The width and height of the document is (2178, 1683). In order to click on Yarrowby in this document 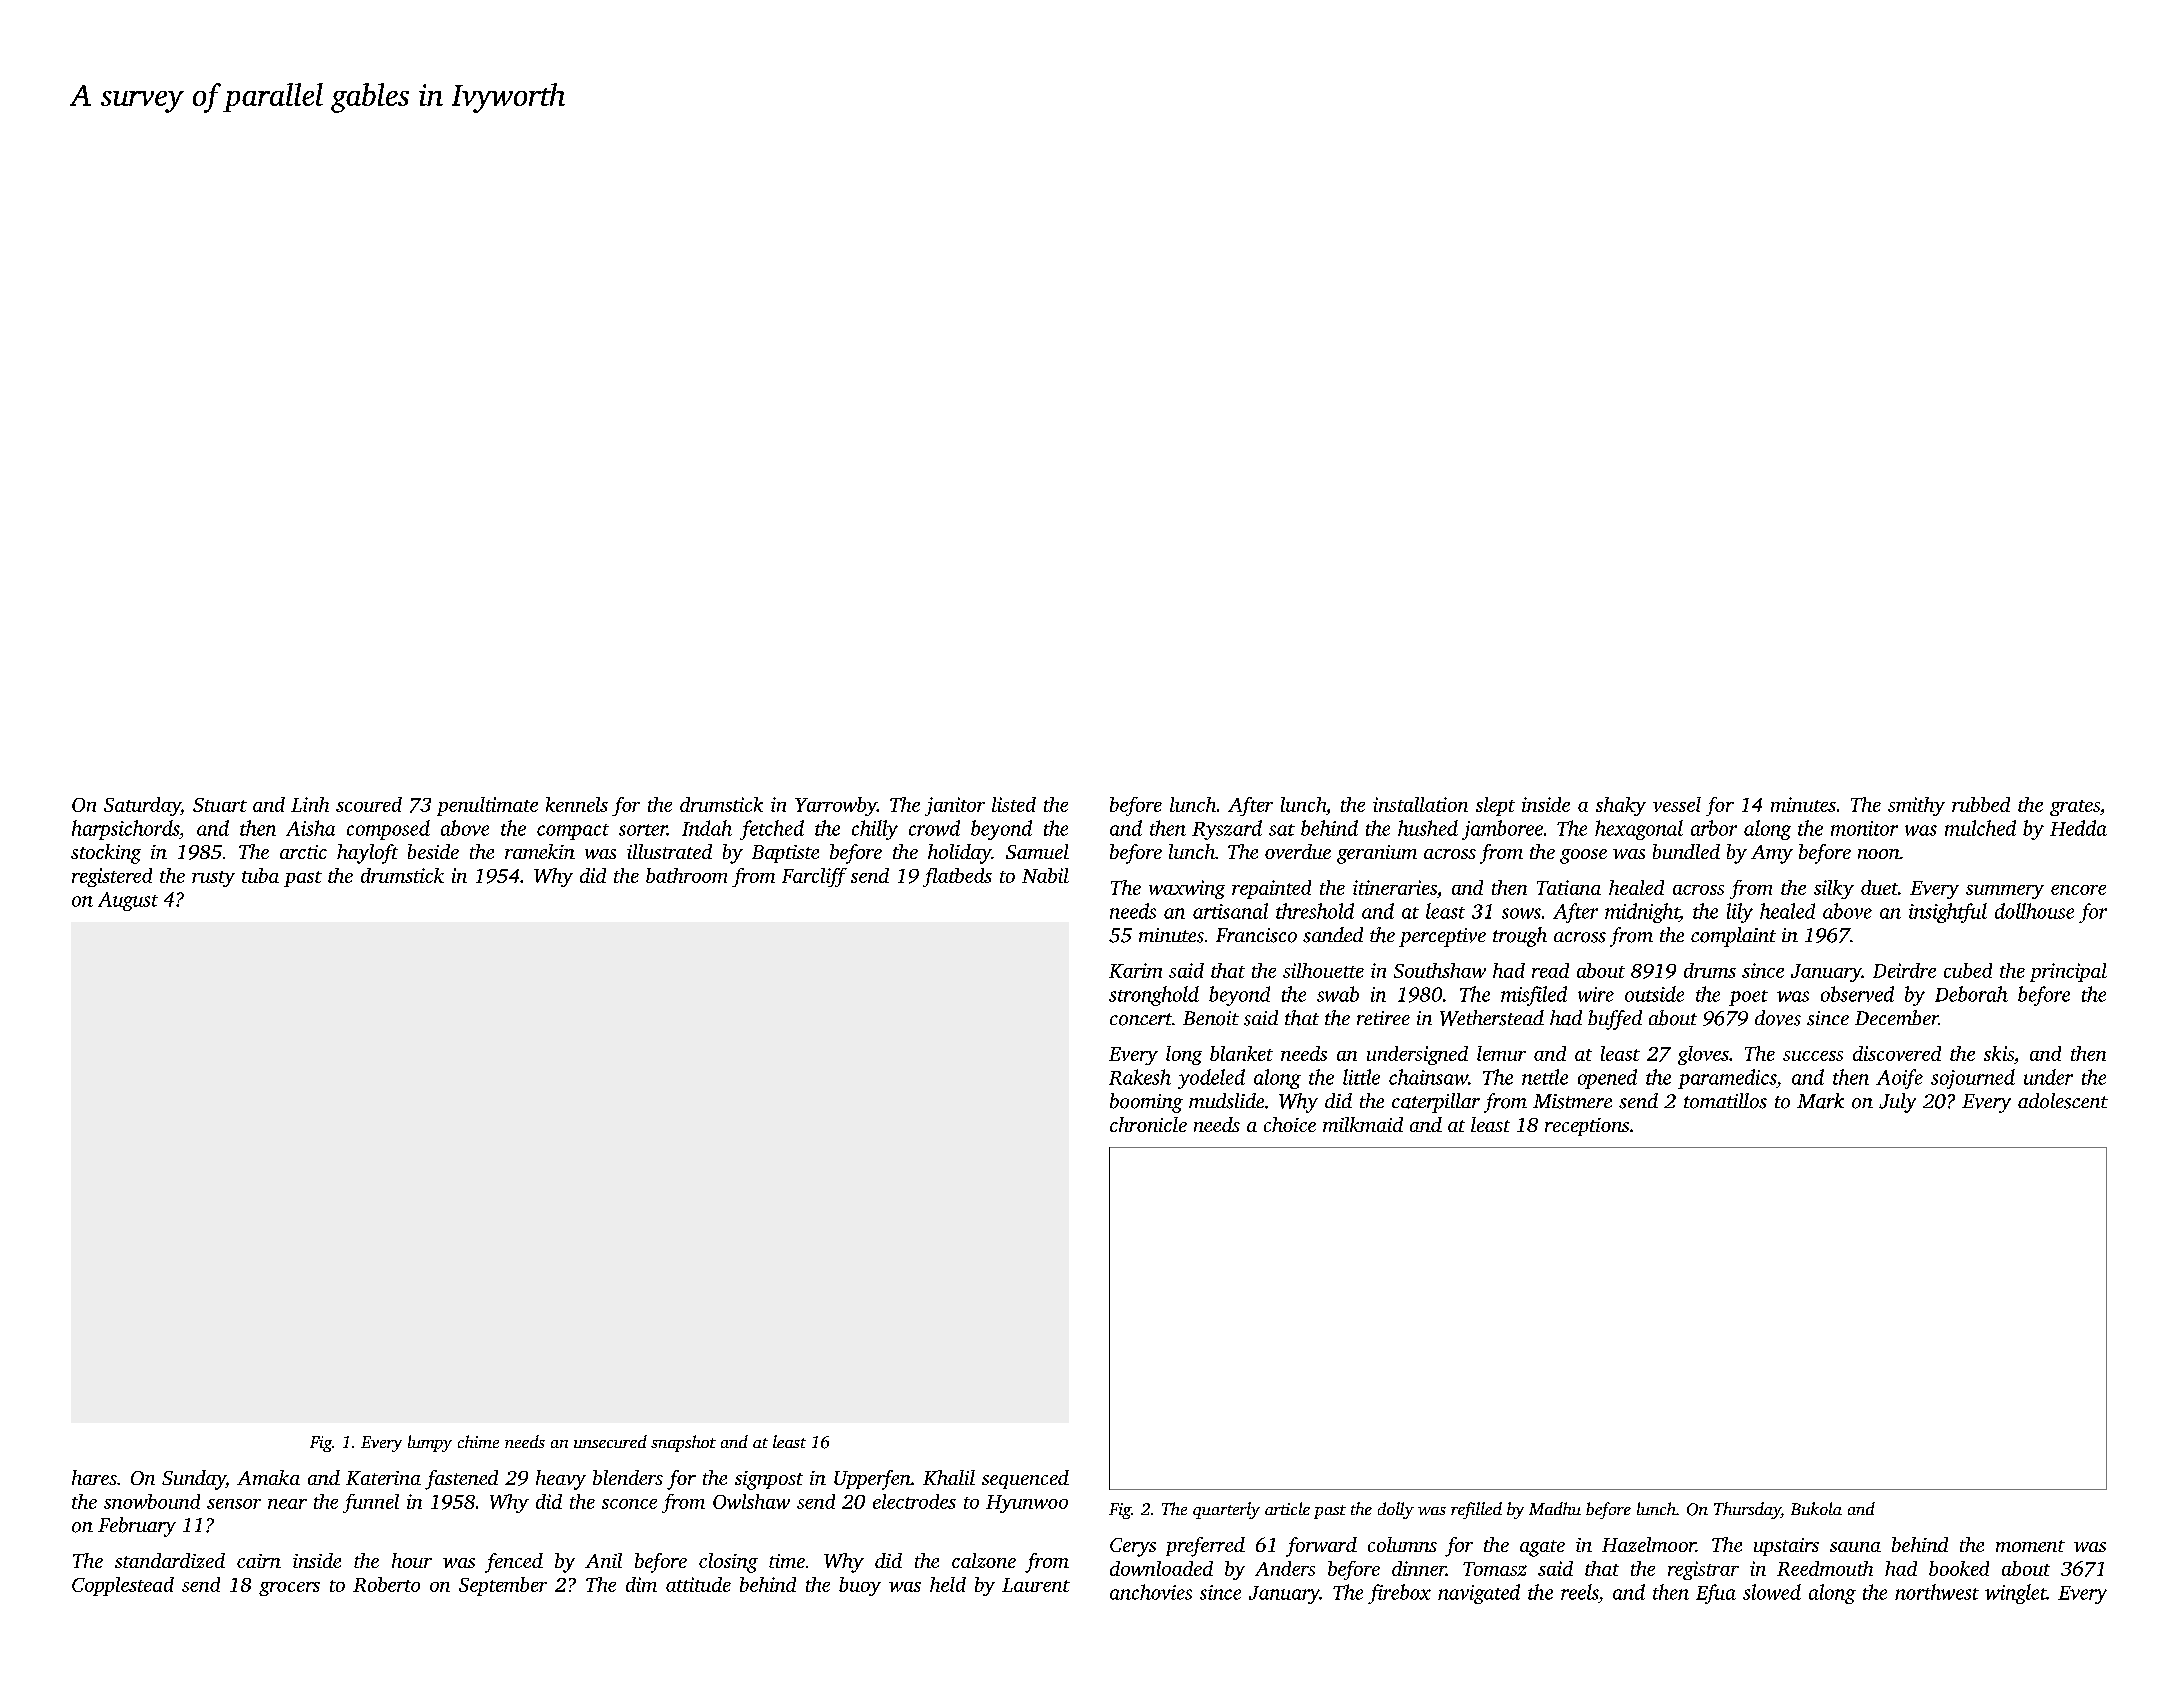, I will do `click(836, 806)`.
